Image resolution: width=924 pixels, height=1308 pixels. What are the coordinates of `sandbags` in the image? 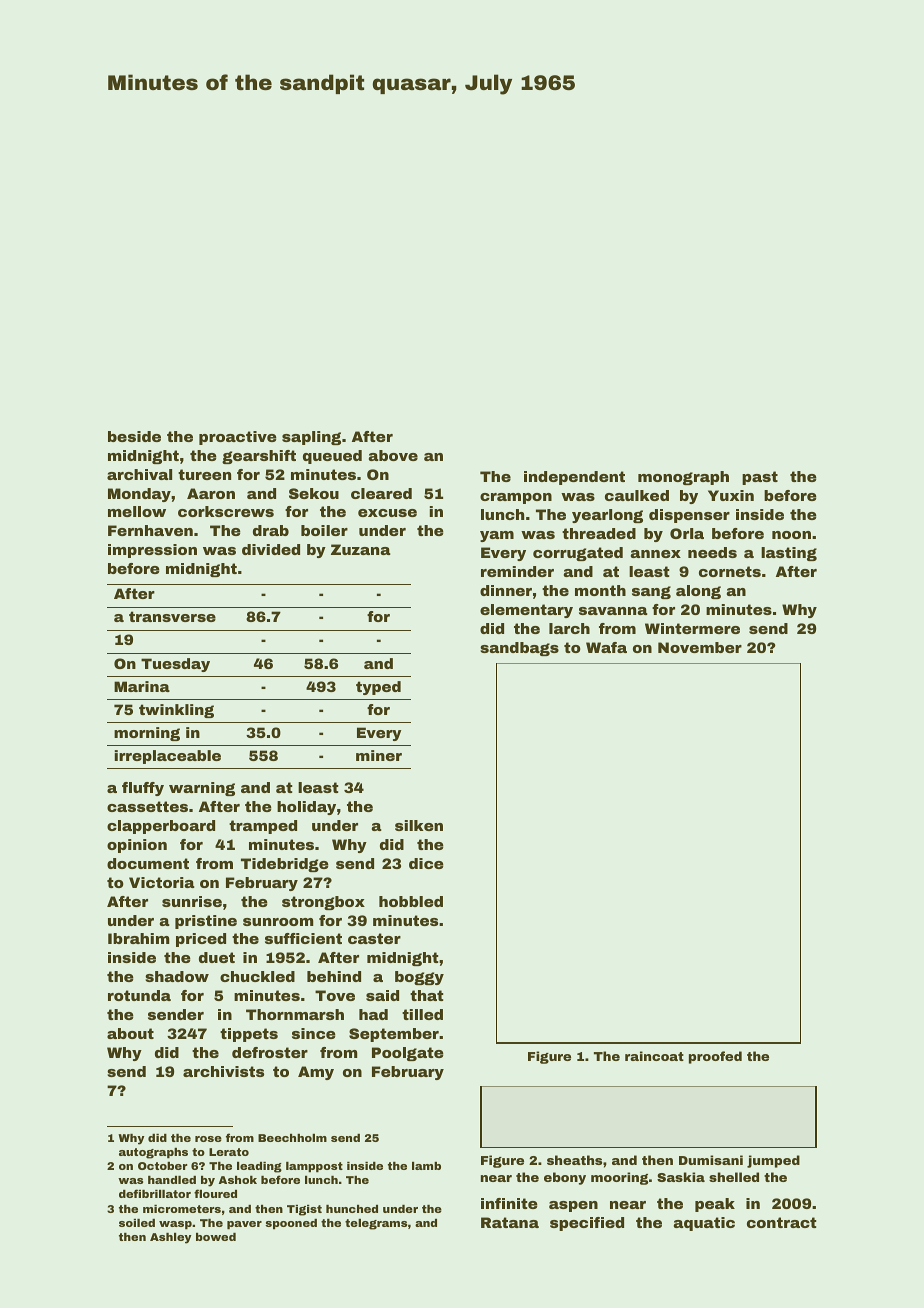 It's located at (519, 649).
